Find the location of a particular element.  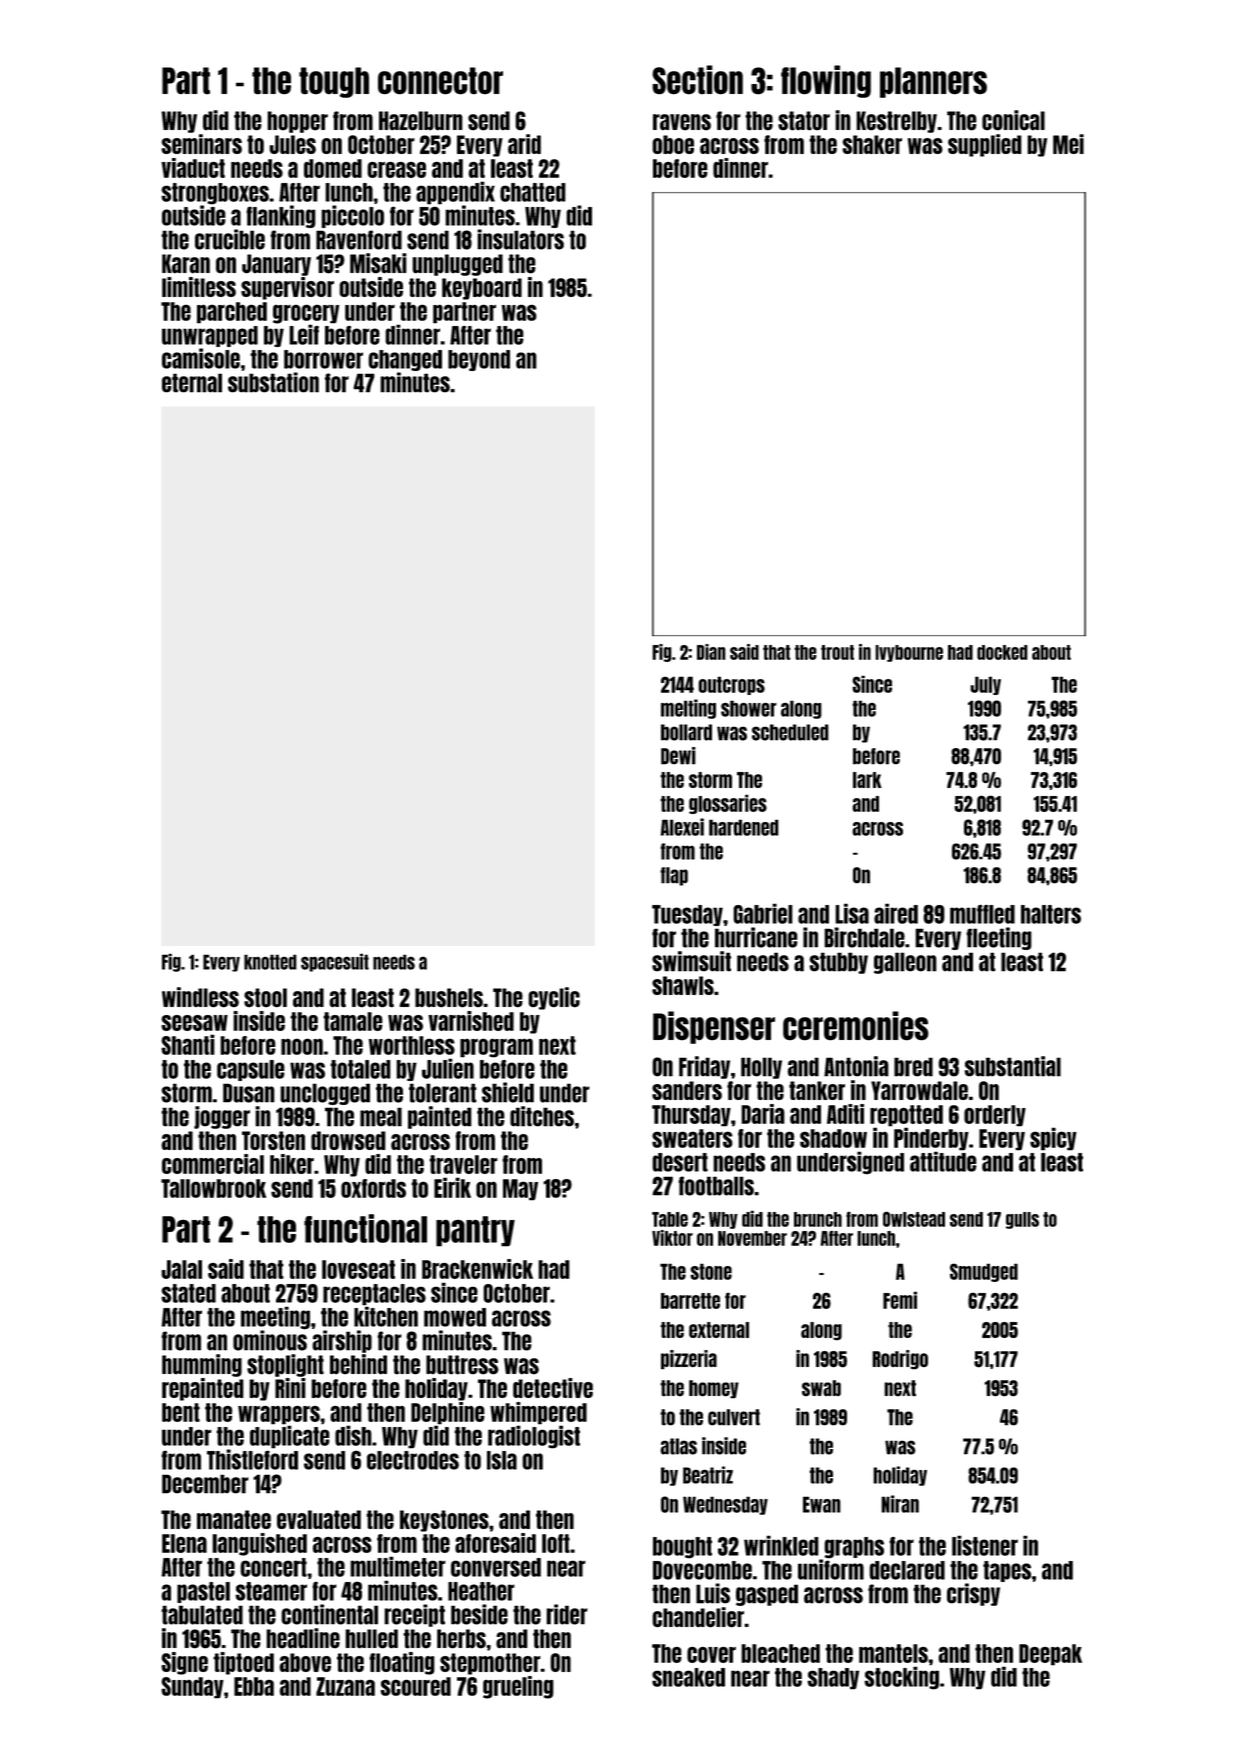

knotted is located at coordinates (270, 962).
